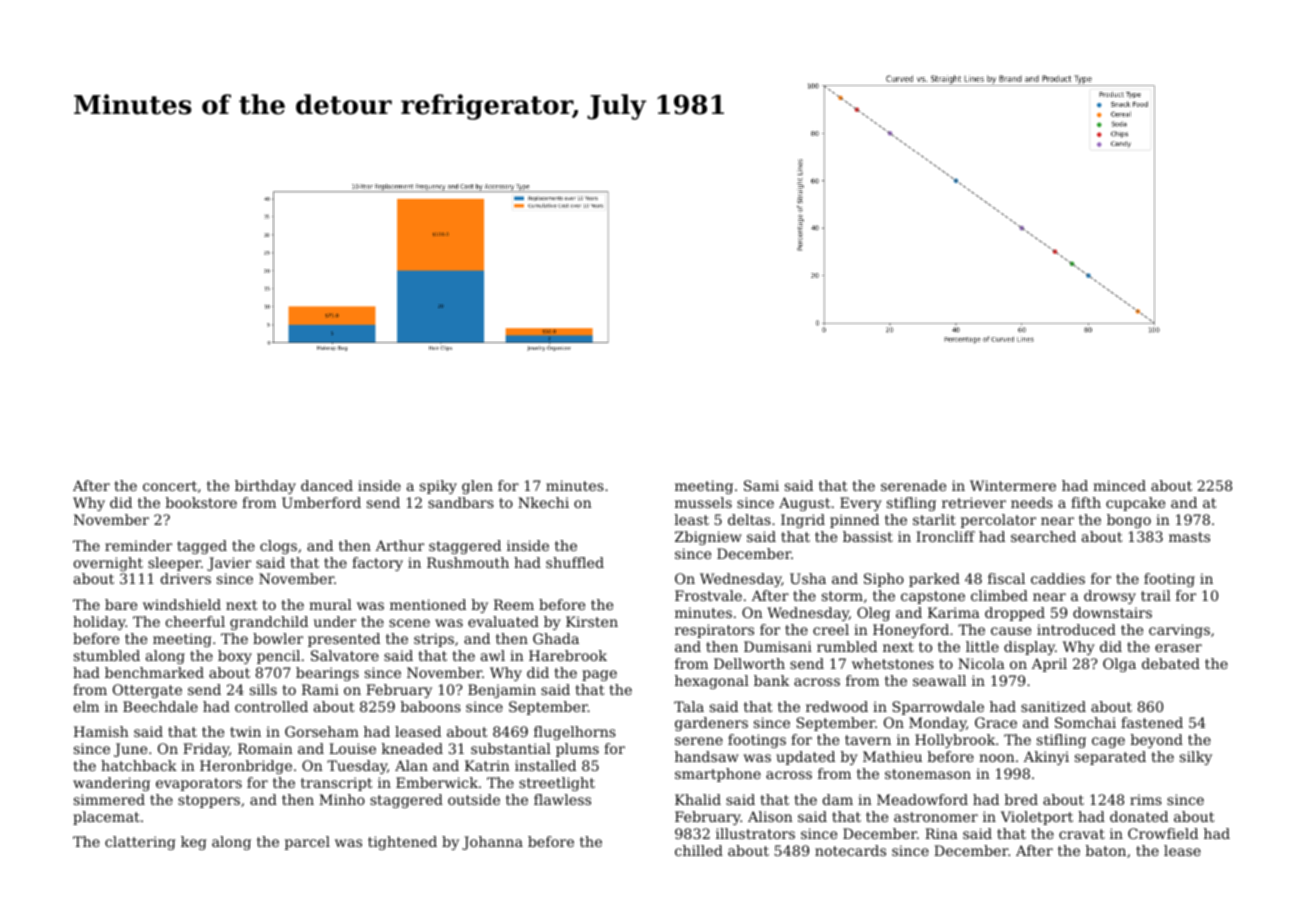 This screenshot has height=924, width=1308. Describe the element at coordinates (761, 485) in the screenshot. I see `Sami` at that location.
